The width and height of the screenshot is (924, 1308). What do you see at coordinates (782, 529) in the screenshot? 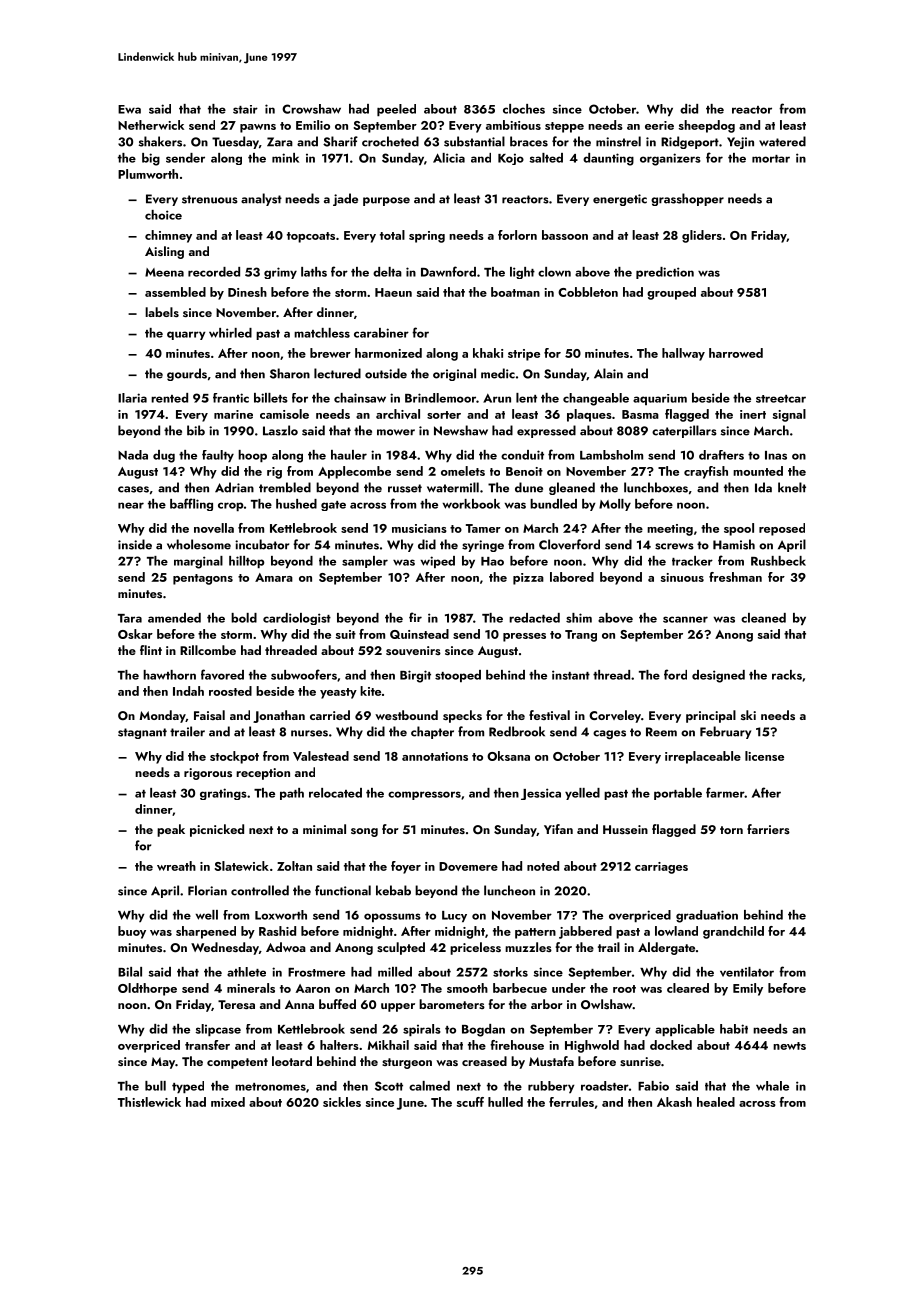
I see `reposed` at bounding box center [782, 529].
